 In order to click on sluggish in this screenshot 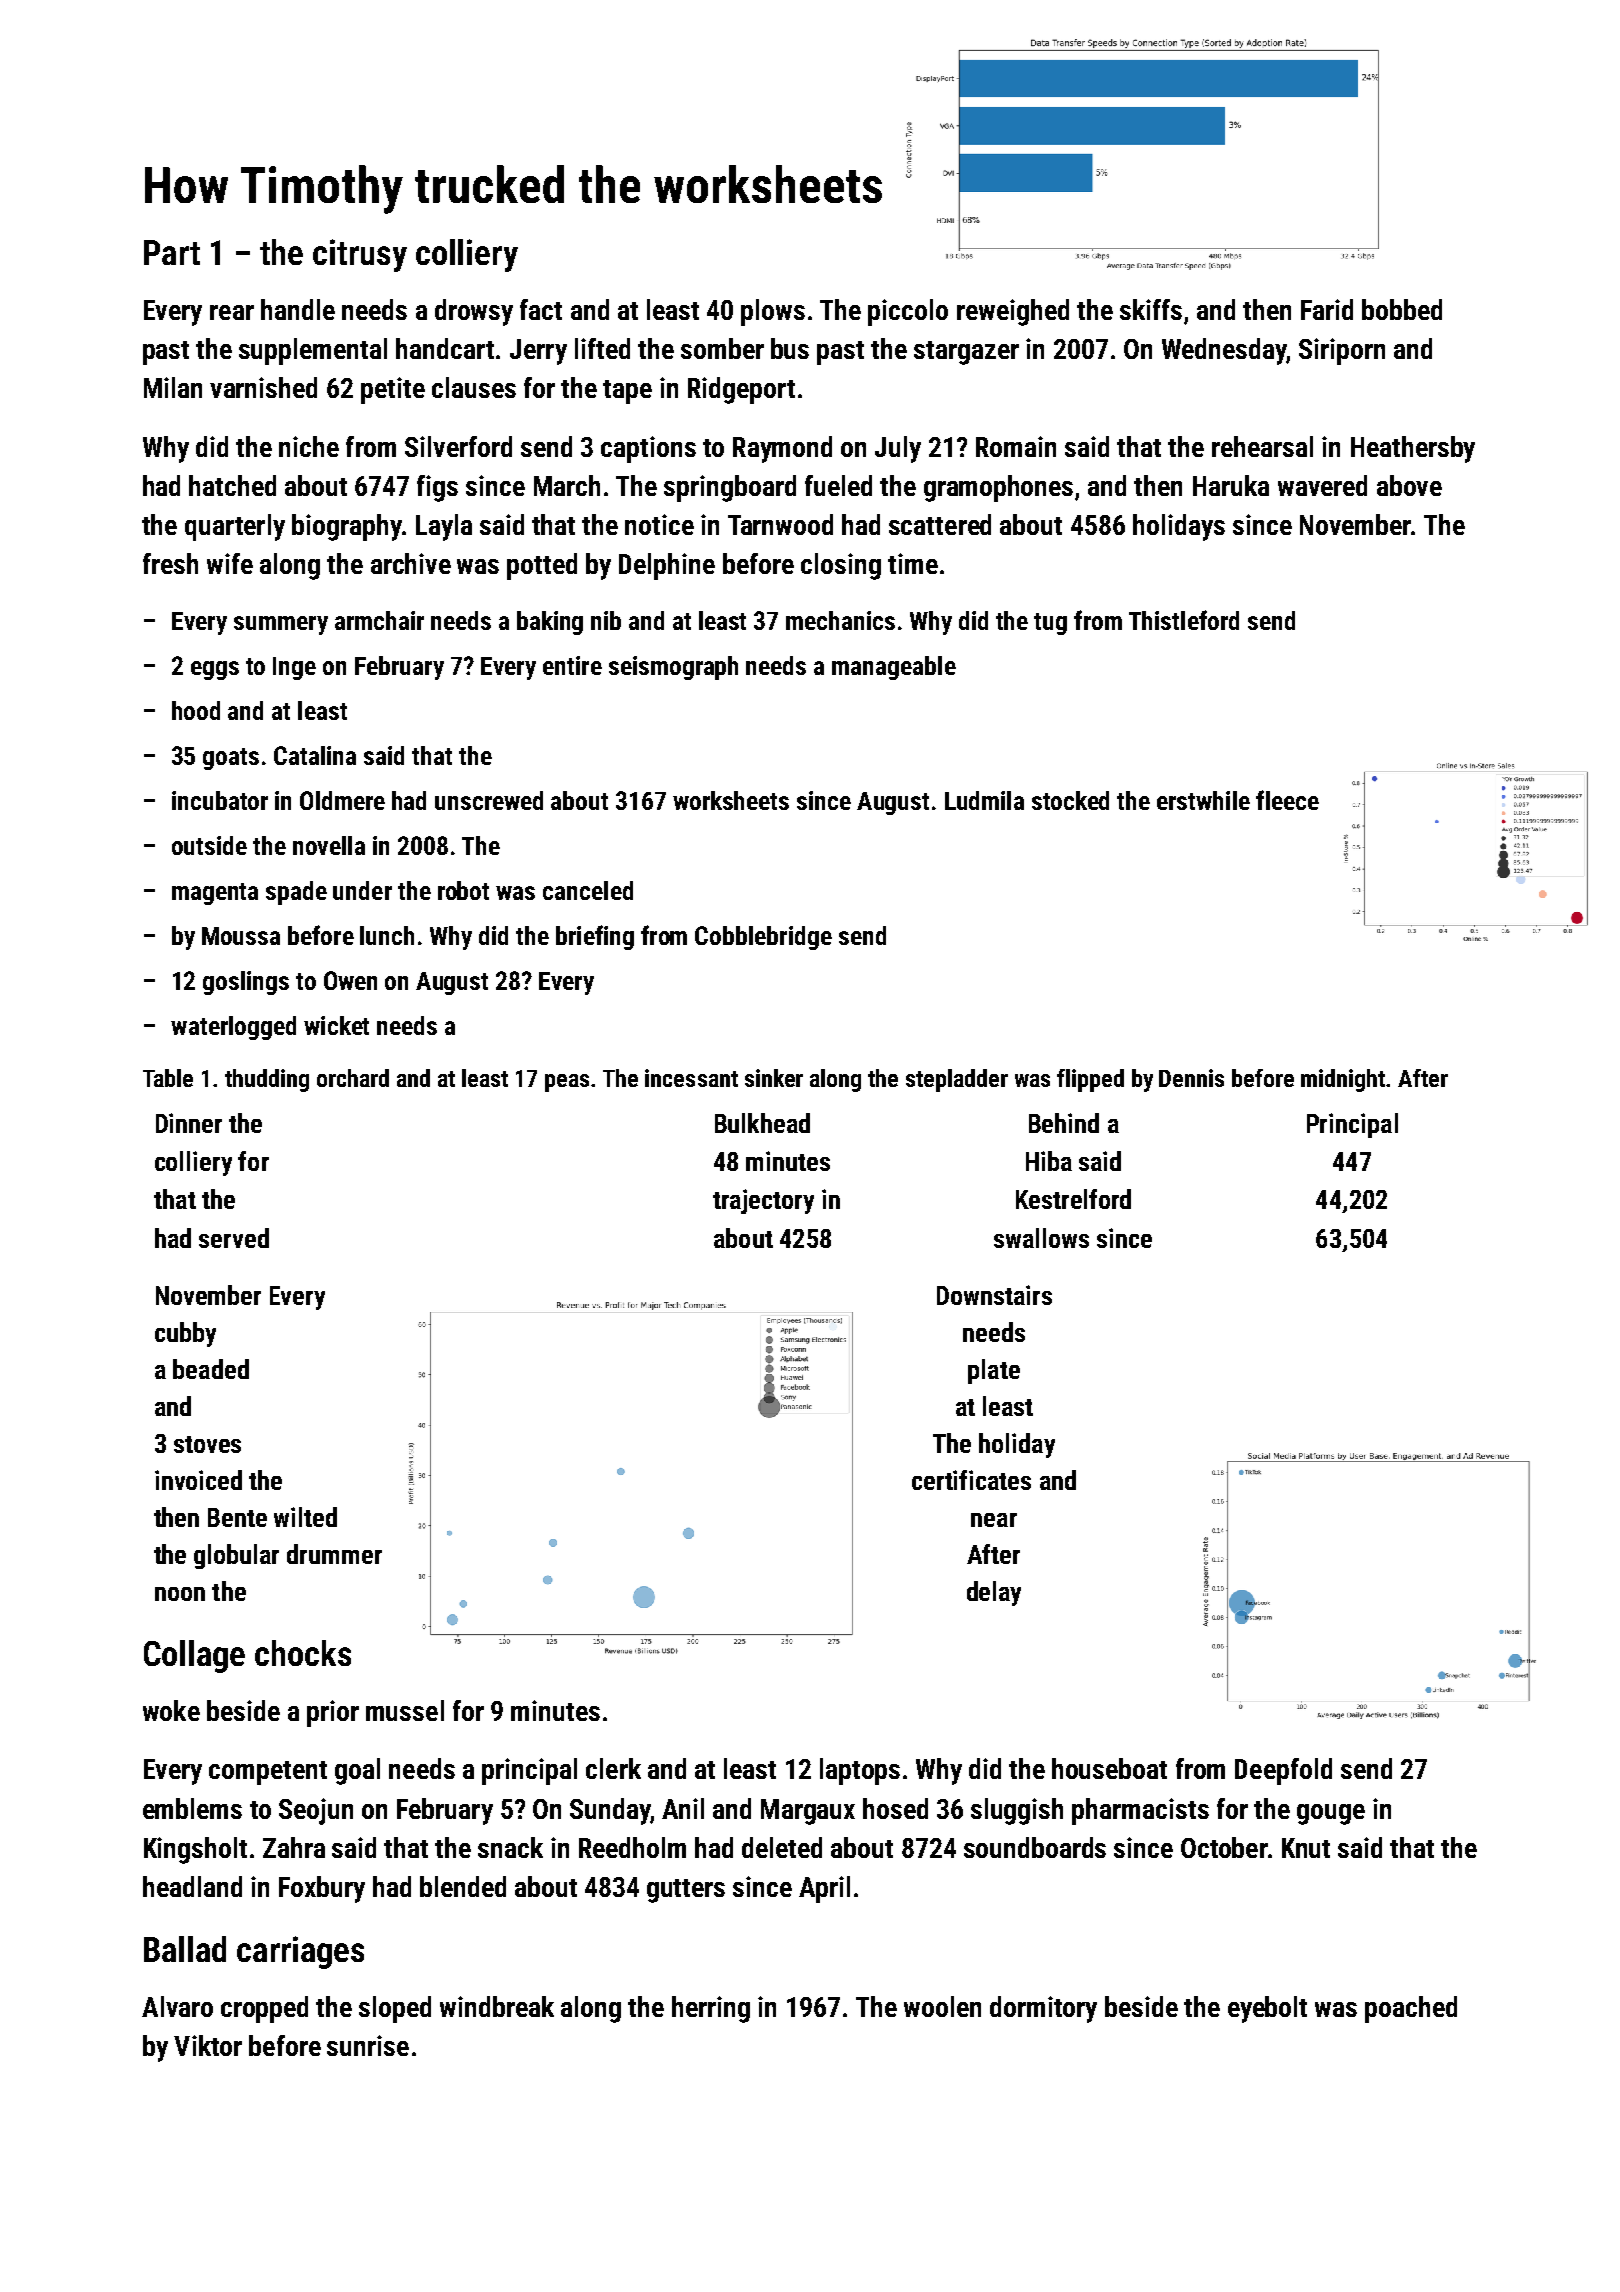, I will do `click(1017, 1811)`.
